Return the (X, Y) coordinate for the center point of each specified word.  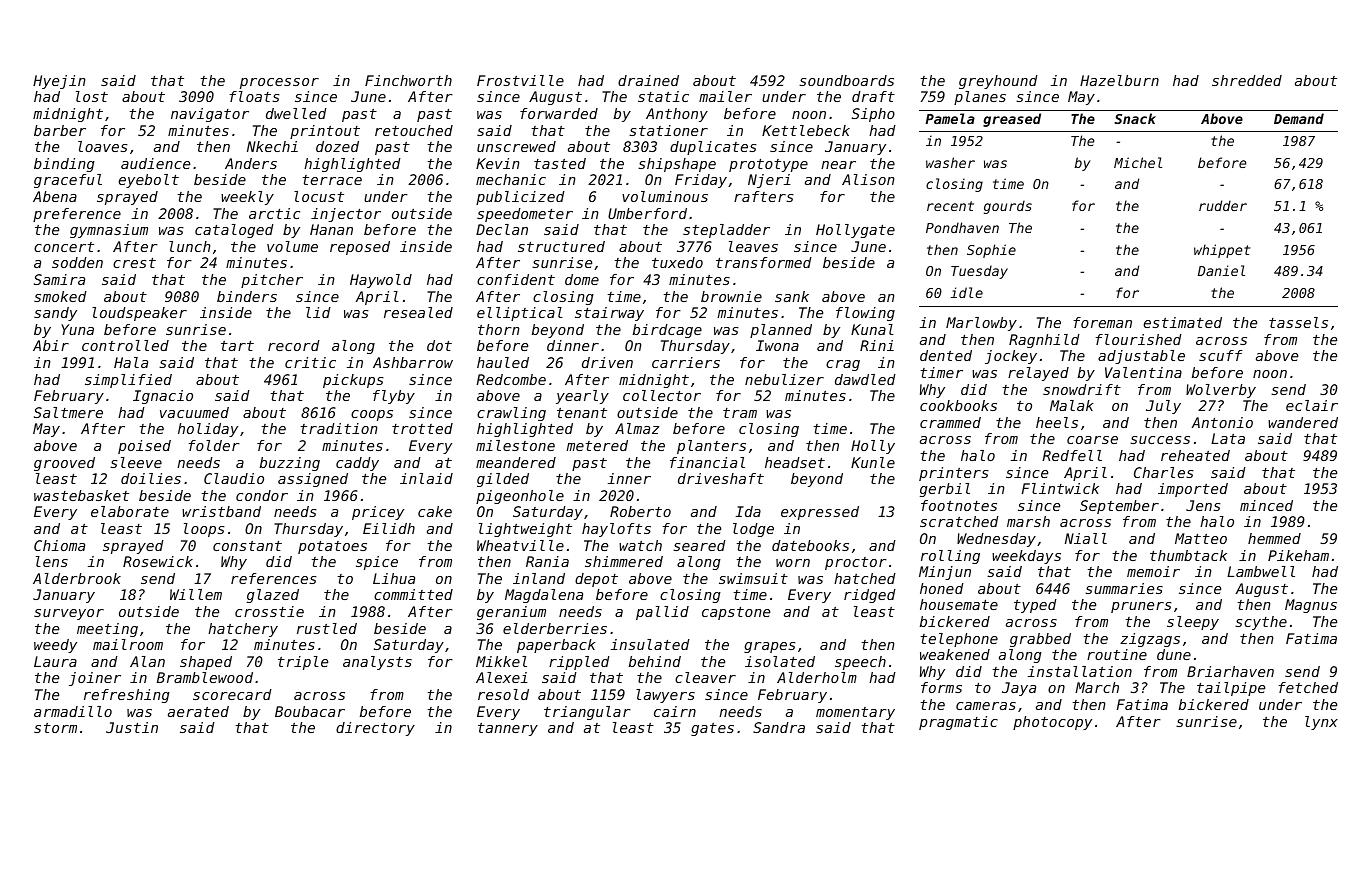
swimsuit (753, 578)
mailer (725, 96)
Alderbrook (77, 578)
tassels (1298, 322)
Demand (1299, 118)
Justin (132, 727)
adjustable (1141, 357)
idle (967, 292)
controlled (125, 345)
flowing (865, 314)
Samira (59, 279)
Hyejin (59, 82)
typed (1035, 606)
